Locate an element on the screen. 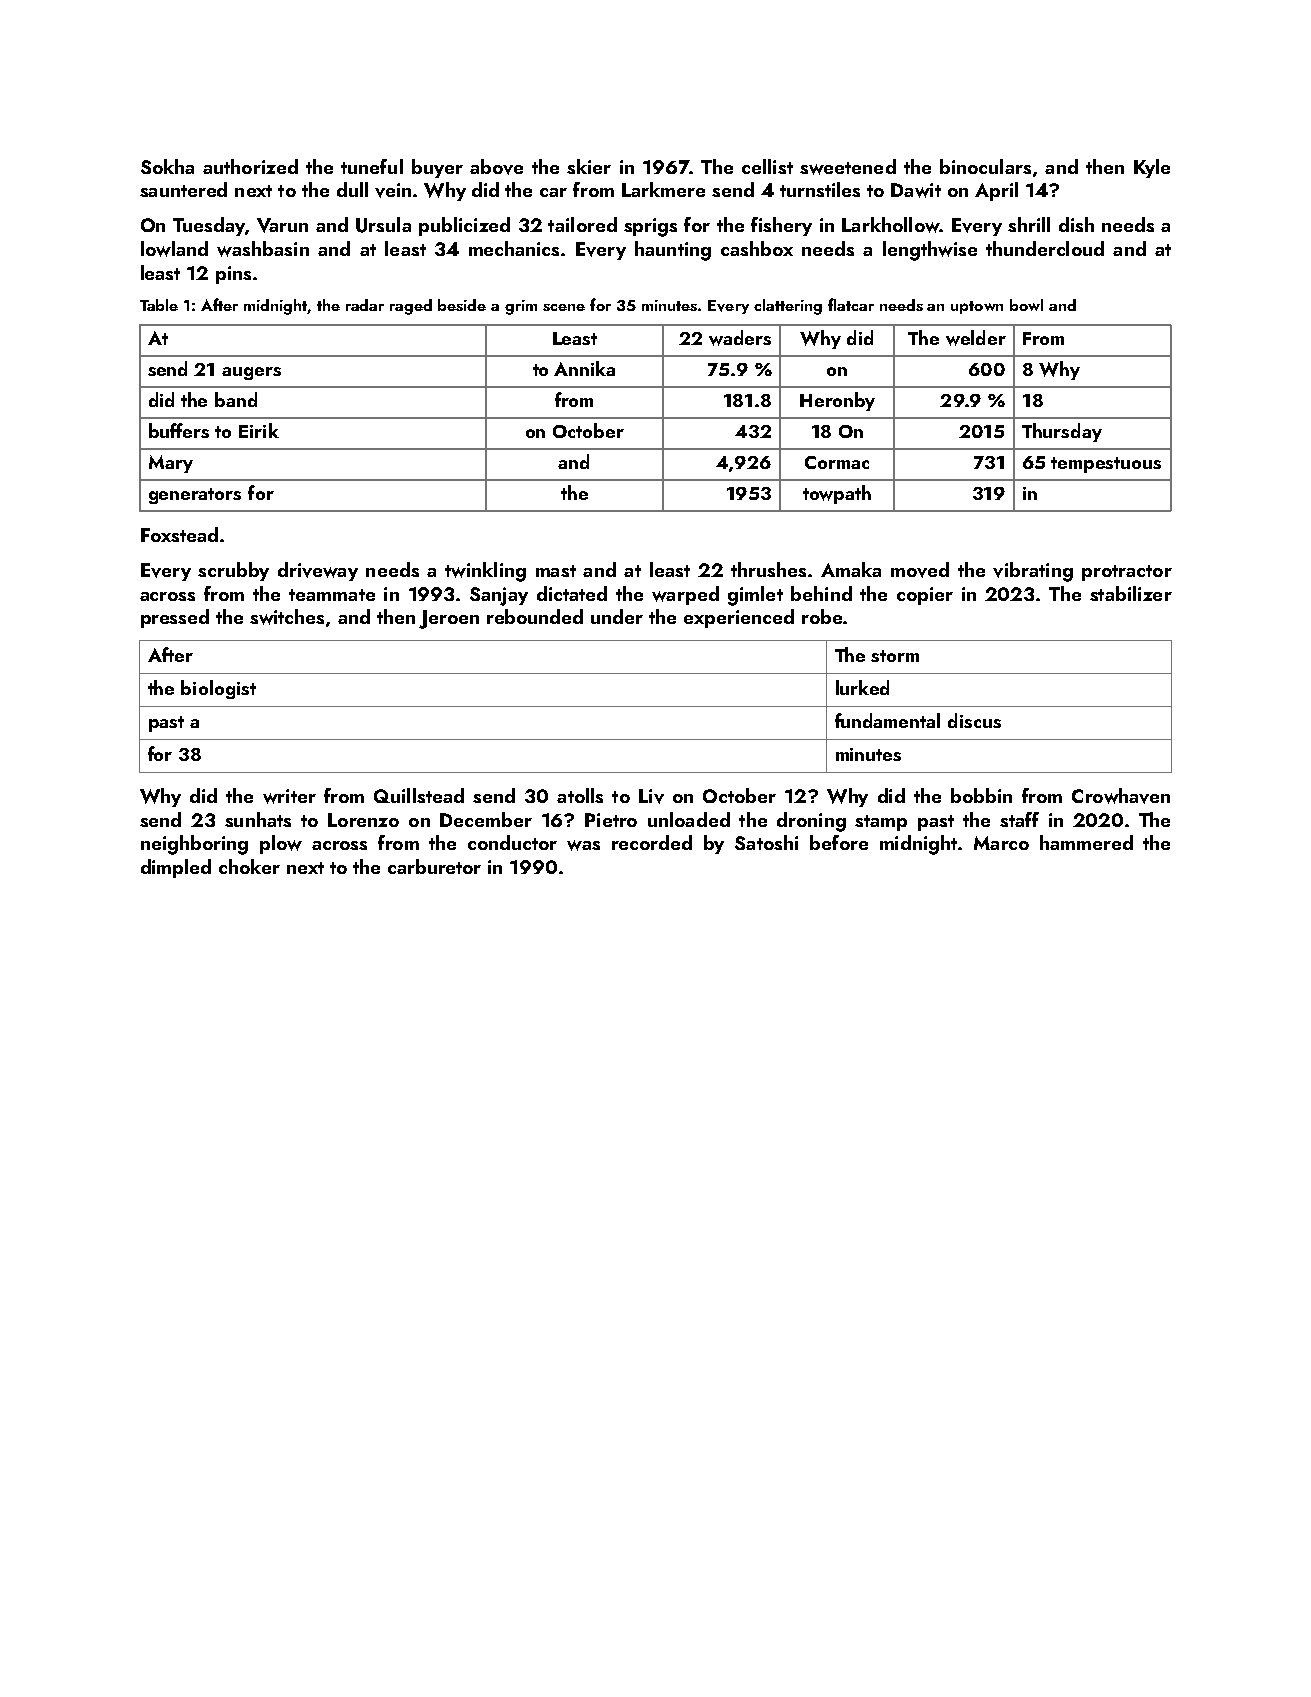 This screenshot has height=1697, width=1311. tuneful is located at coordinates (372, 166).
